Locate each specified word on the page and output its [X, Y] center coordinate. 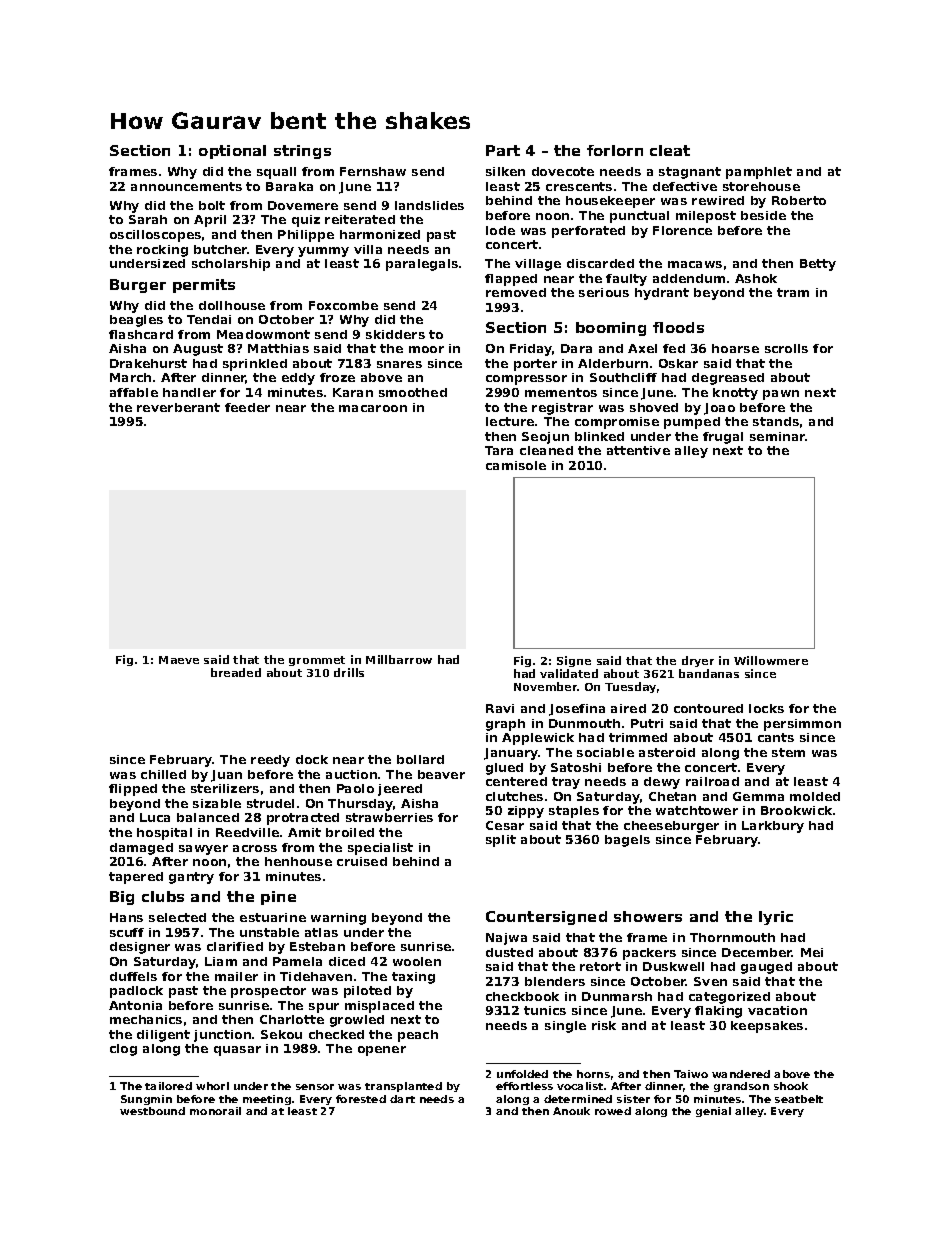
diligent [163, 1036]
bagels [627, 841]
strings [302, 152]
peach [418, 1036]
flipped [133, 790]
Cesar [505, 825]
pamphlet [759, 173]
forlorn [615, 150]
